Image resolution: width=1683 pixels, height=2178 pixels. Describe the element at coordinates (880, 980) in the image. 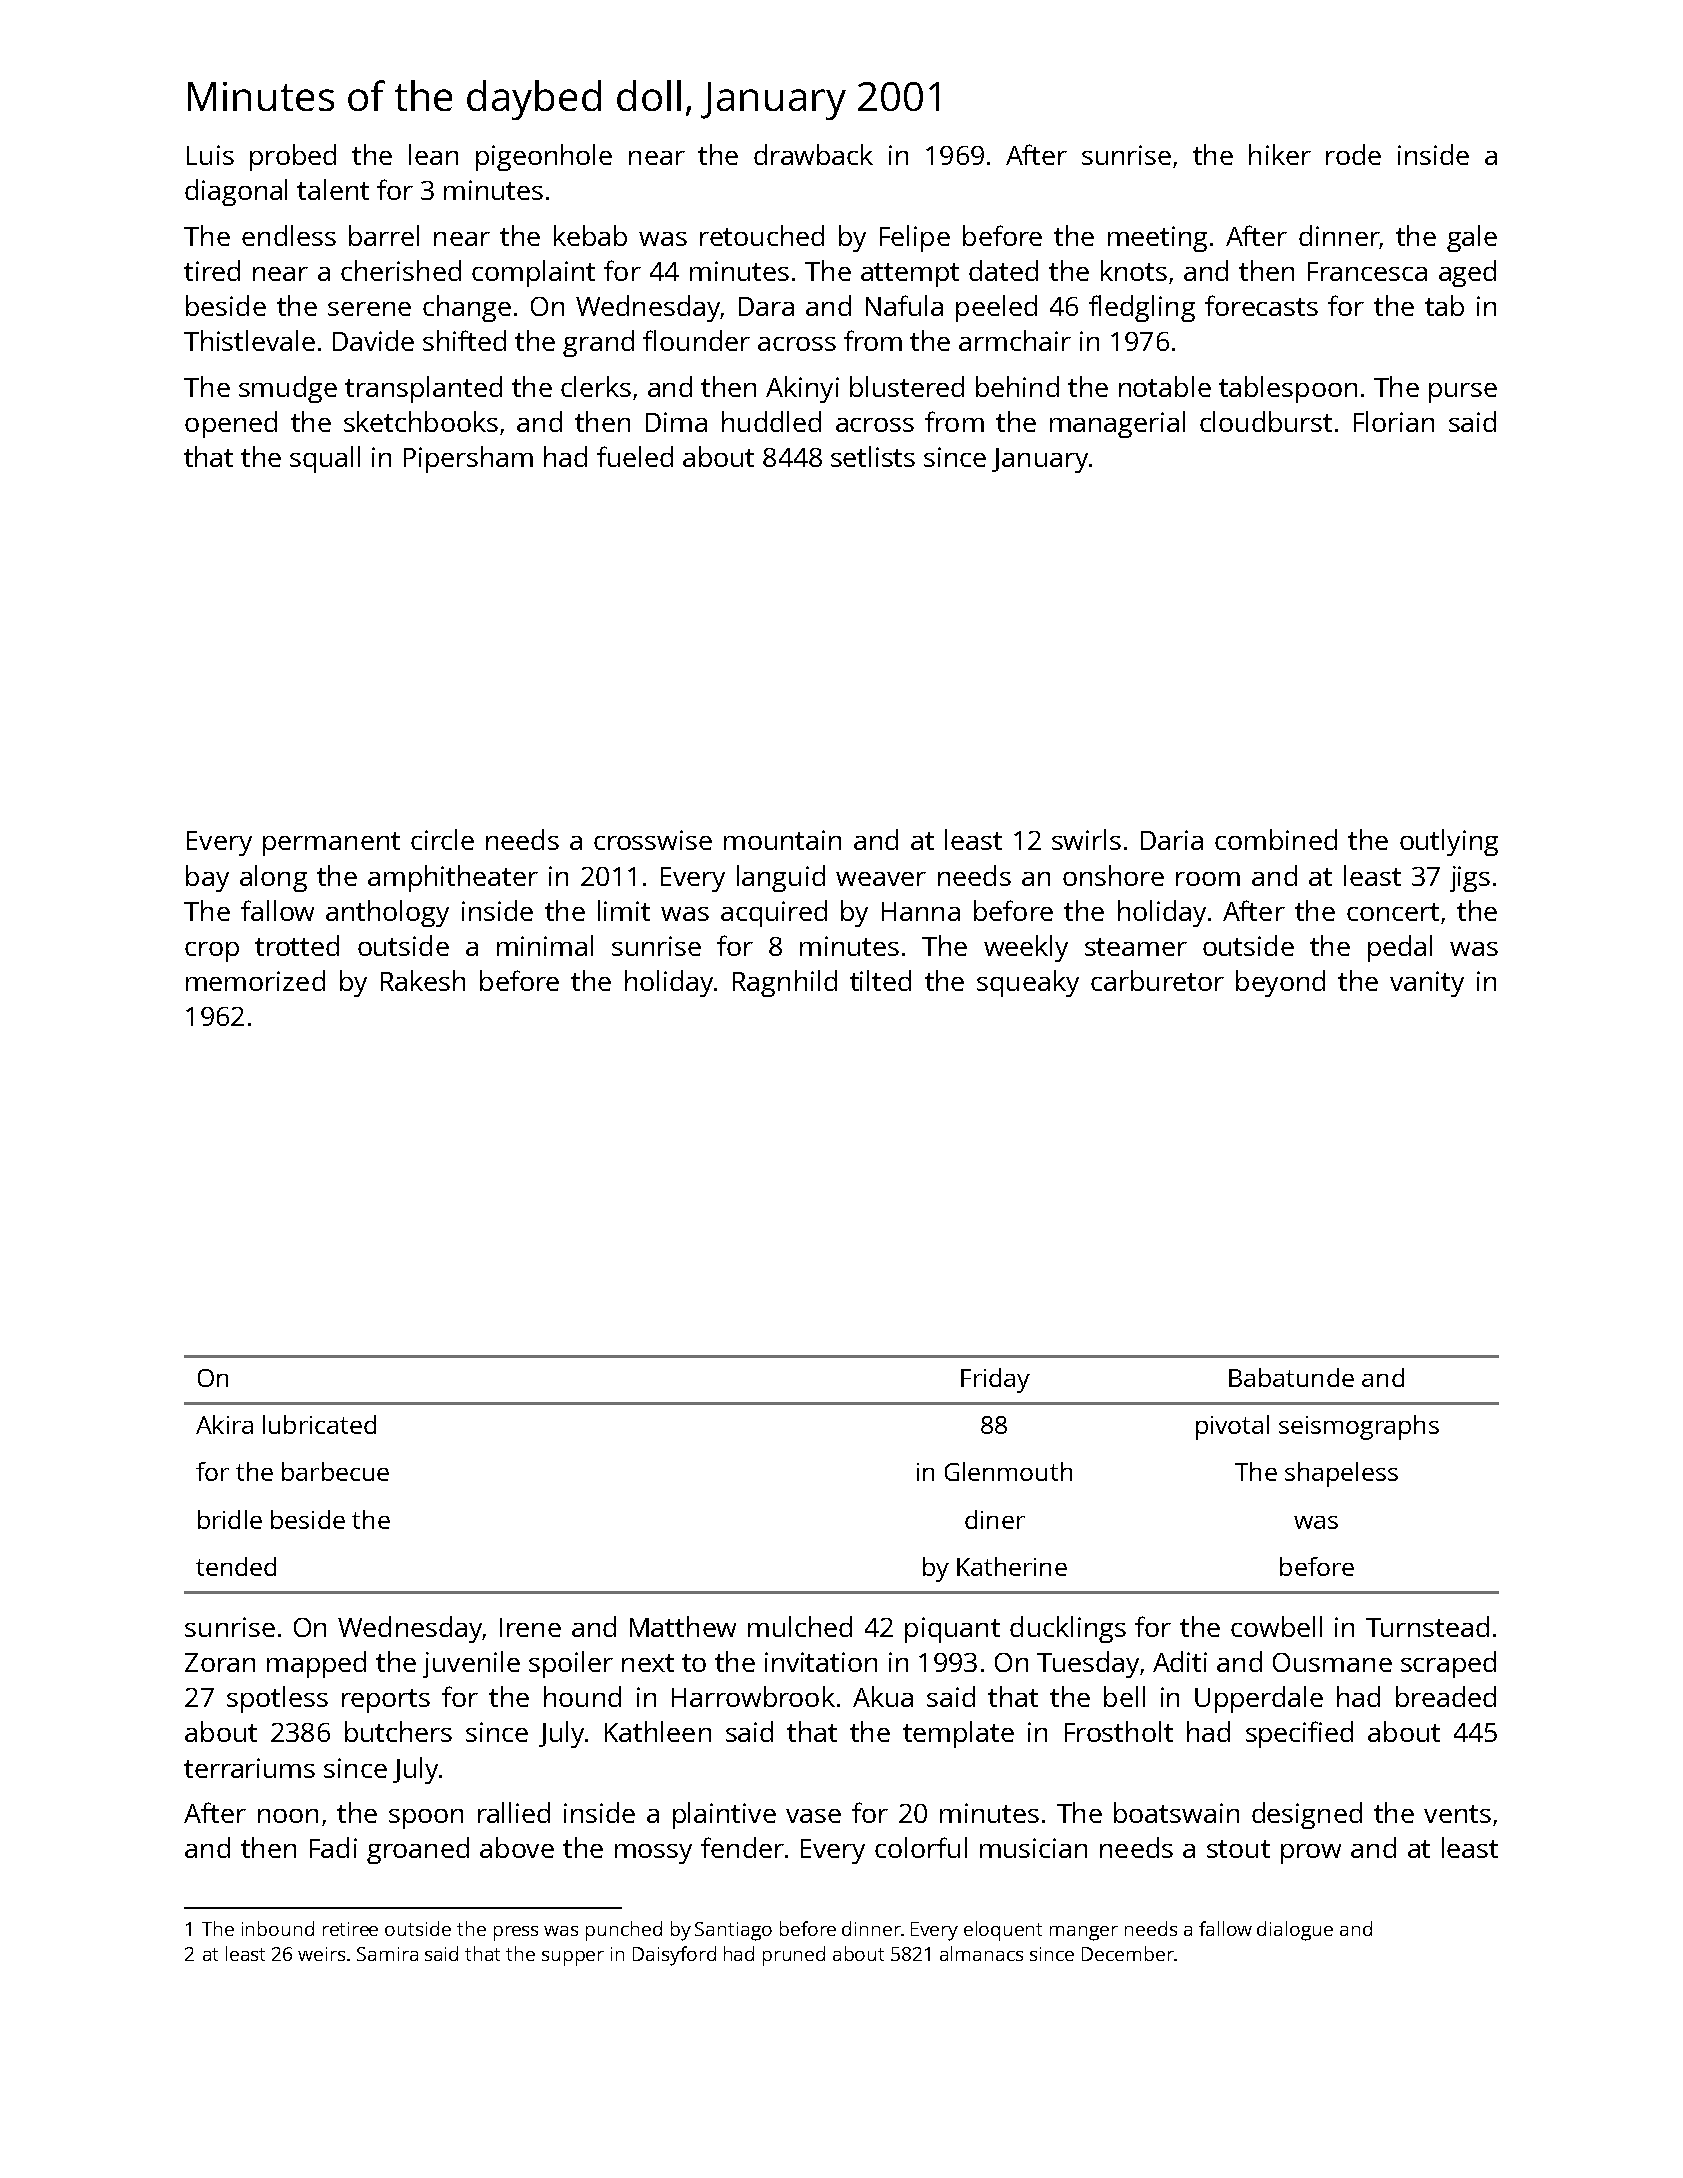

I see `tilted` at that location.
